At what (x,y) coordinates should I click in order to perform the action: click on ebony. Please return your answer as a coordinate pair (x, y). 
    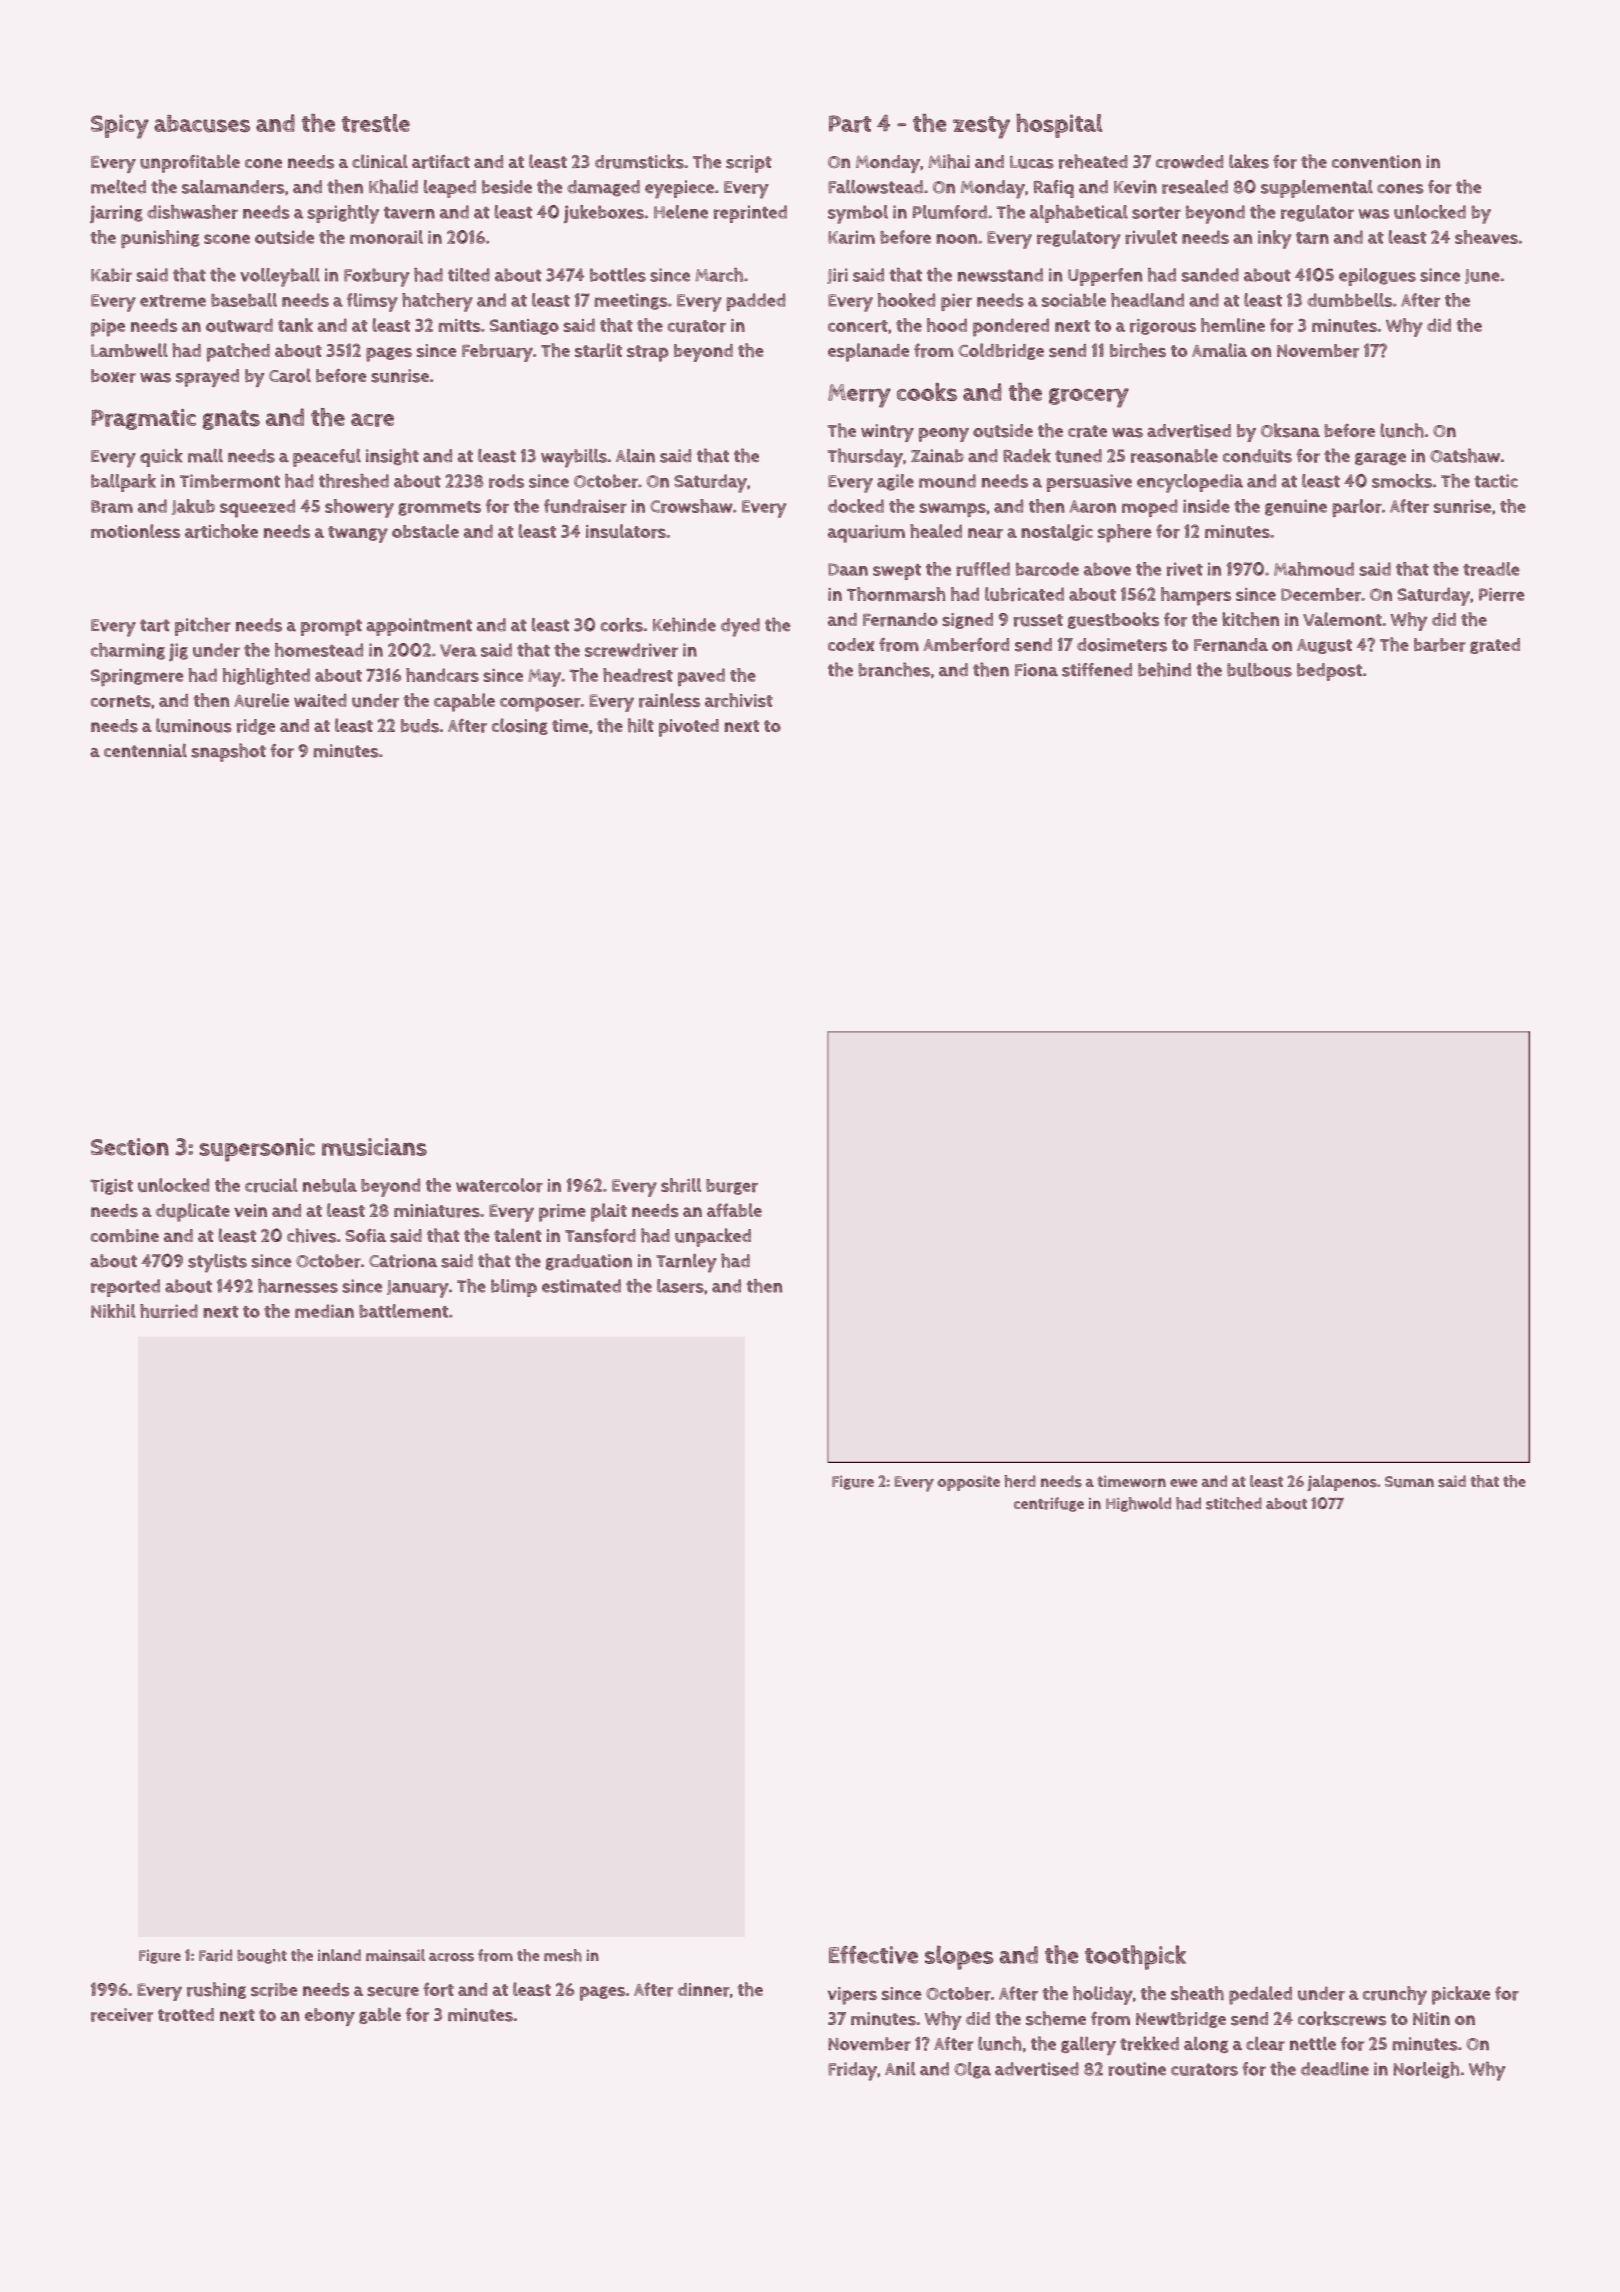
    Looking at the image, I should click on (330, 2017).
